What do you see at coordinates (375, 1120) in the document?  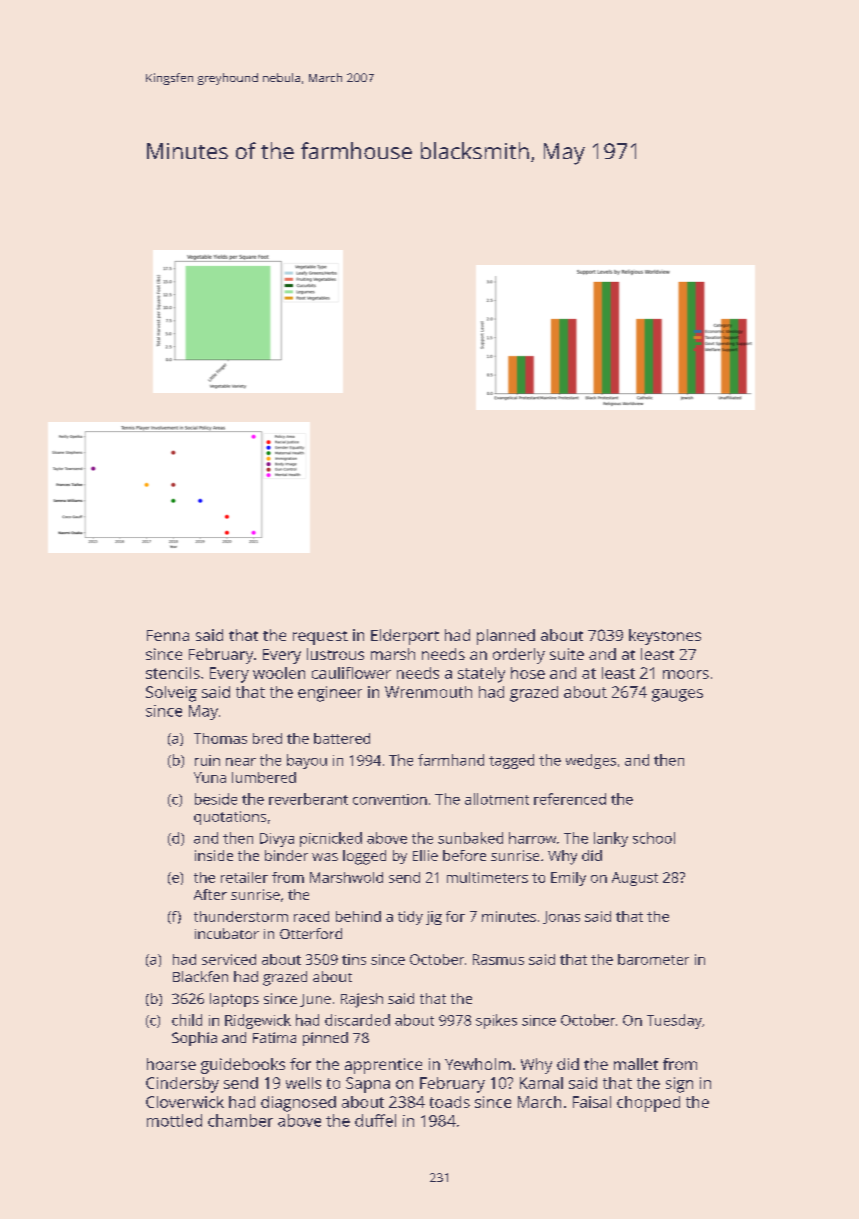 I see `duffel` at bounding box center [375, 1120].
